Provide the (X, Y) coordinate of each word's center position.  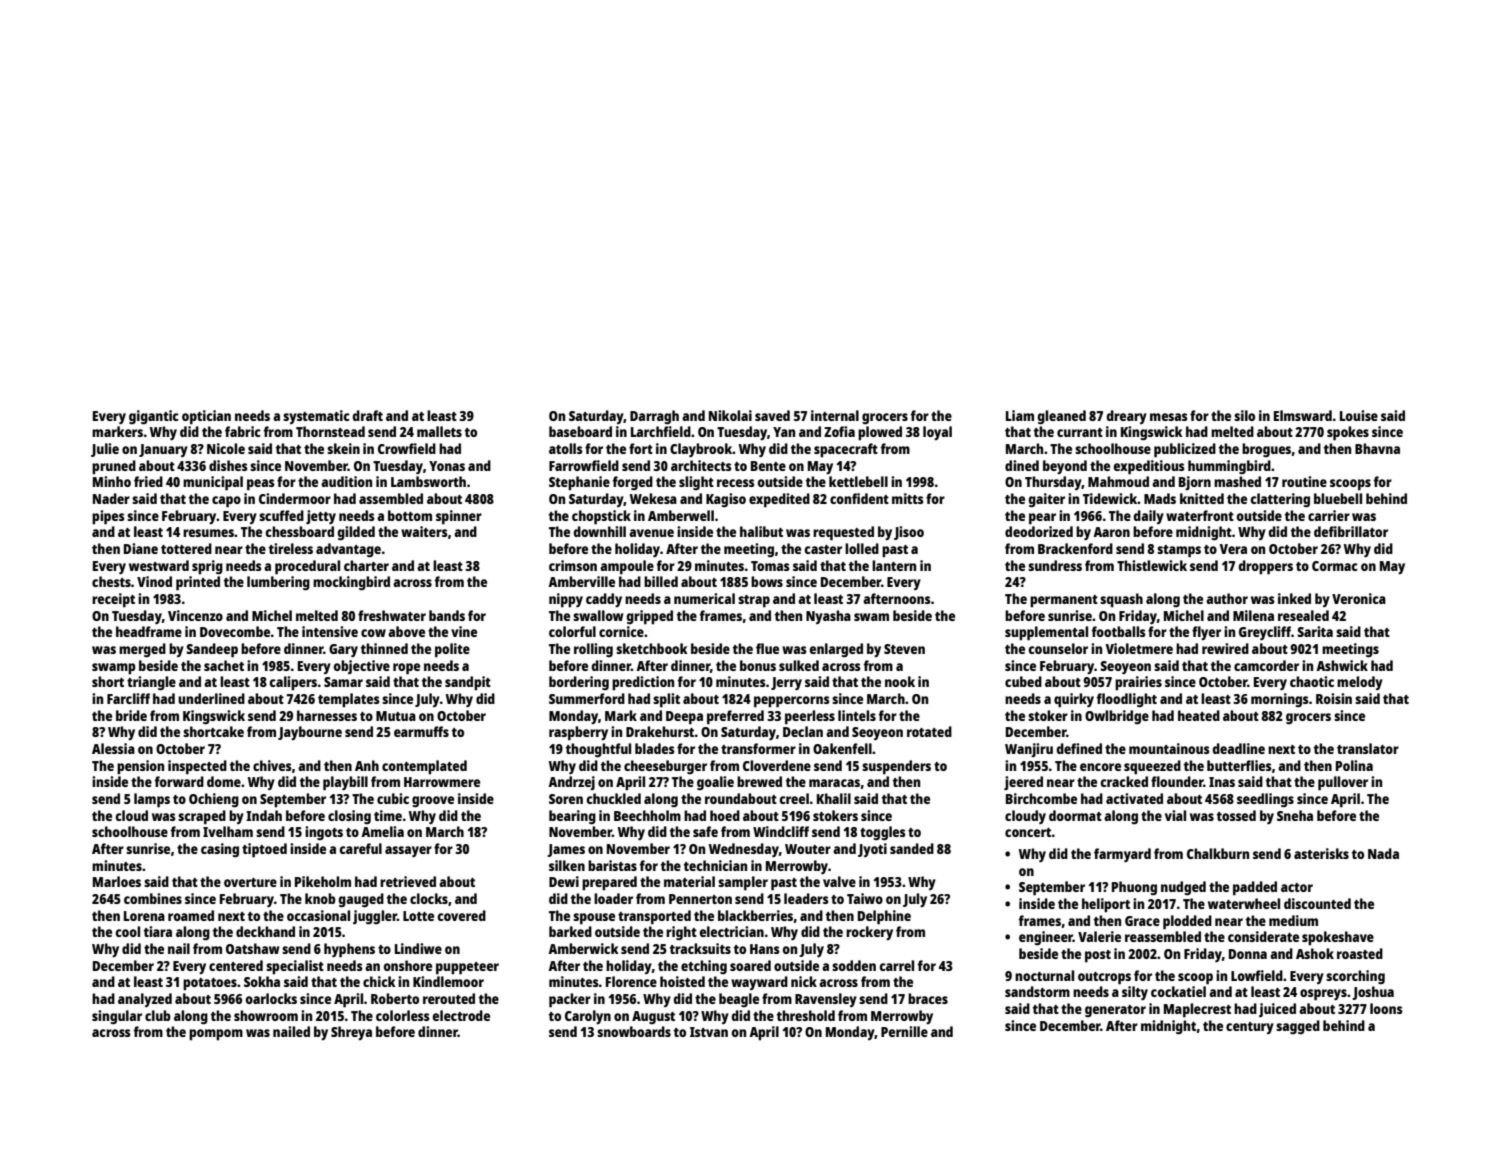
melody (1360, 683)
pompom (216, 1035)
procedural (307, 567)
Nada (1383, 853)
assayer (408, 851)
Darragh (654, 417)
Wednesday (744, 850)
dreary (1126, 417)
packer (570, 1000)
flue (767, 648)
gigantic (154, 417)
